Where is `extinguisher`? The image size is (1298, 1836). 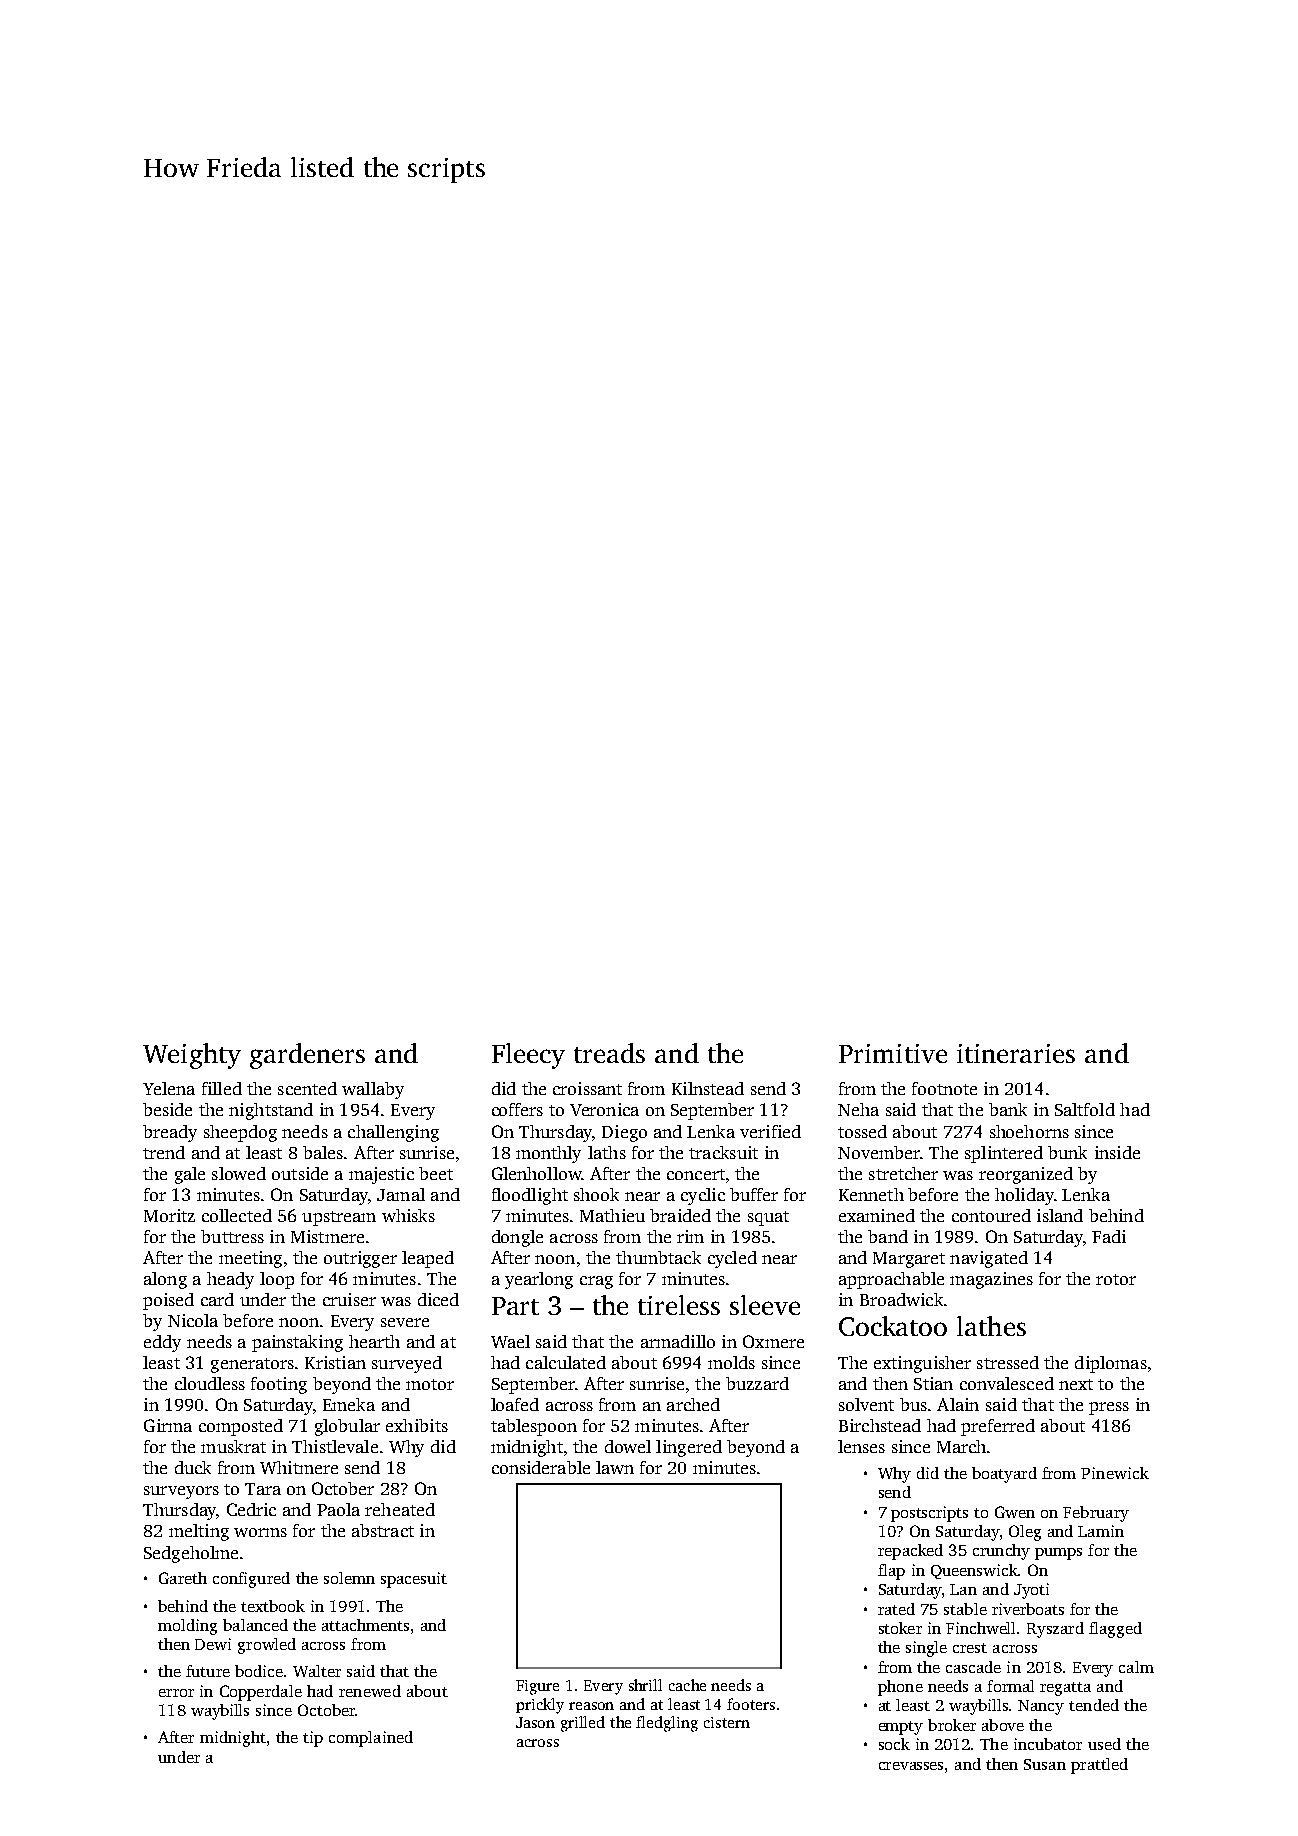 extinguisher is located at coordinates (922, 1364).
